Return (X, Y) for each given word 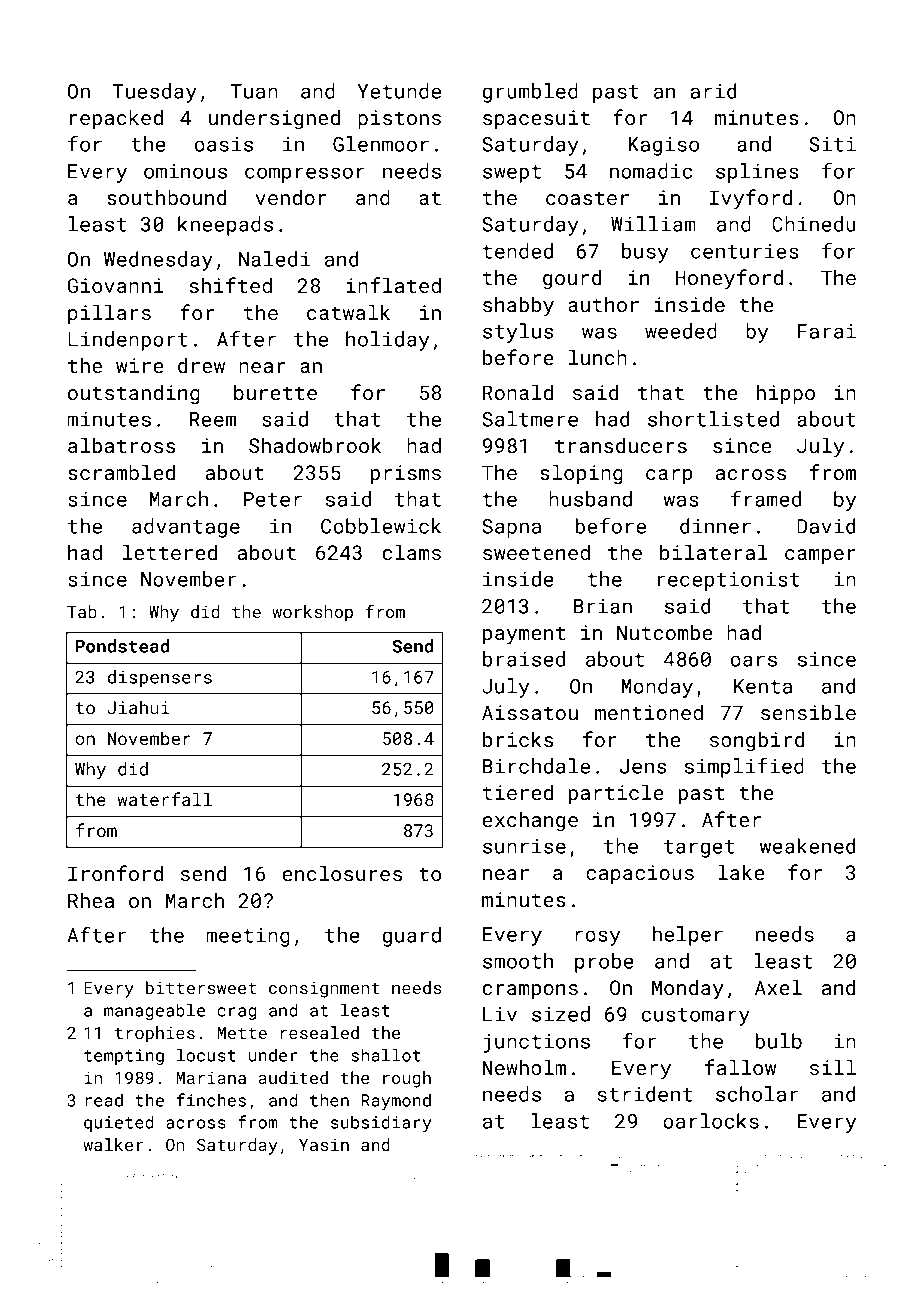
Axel (778, 987)
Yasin (324, 1145)
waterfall (164, 799)
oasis (223, 144)
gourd (572, 279)
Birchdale (536, 766)
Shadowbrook (315, 445)
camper (820, 556)
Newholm (524, 1067)
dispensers (160, 678)
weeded (681, 331)
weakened (808, 846)
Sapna (511, 528)
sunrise (524, 846)
